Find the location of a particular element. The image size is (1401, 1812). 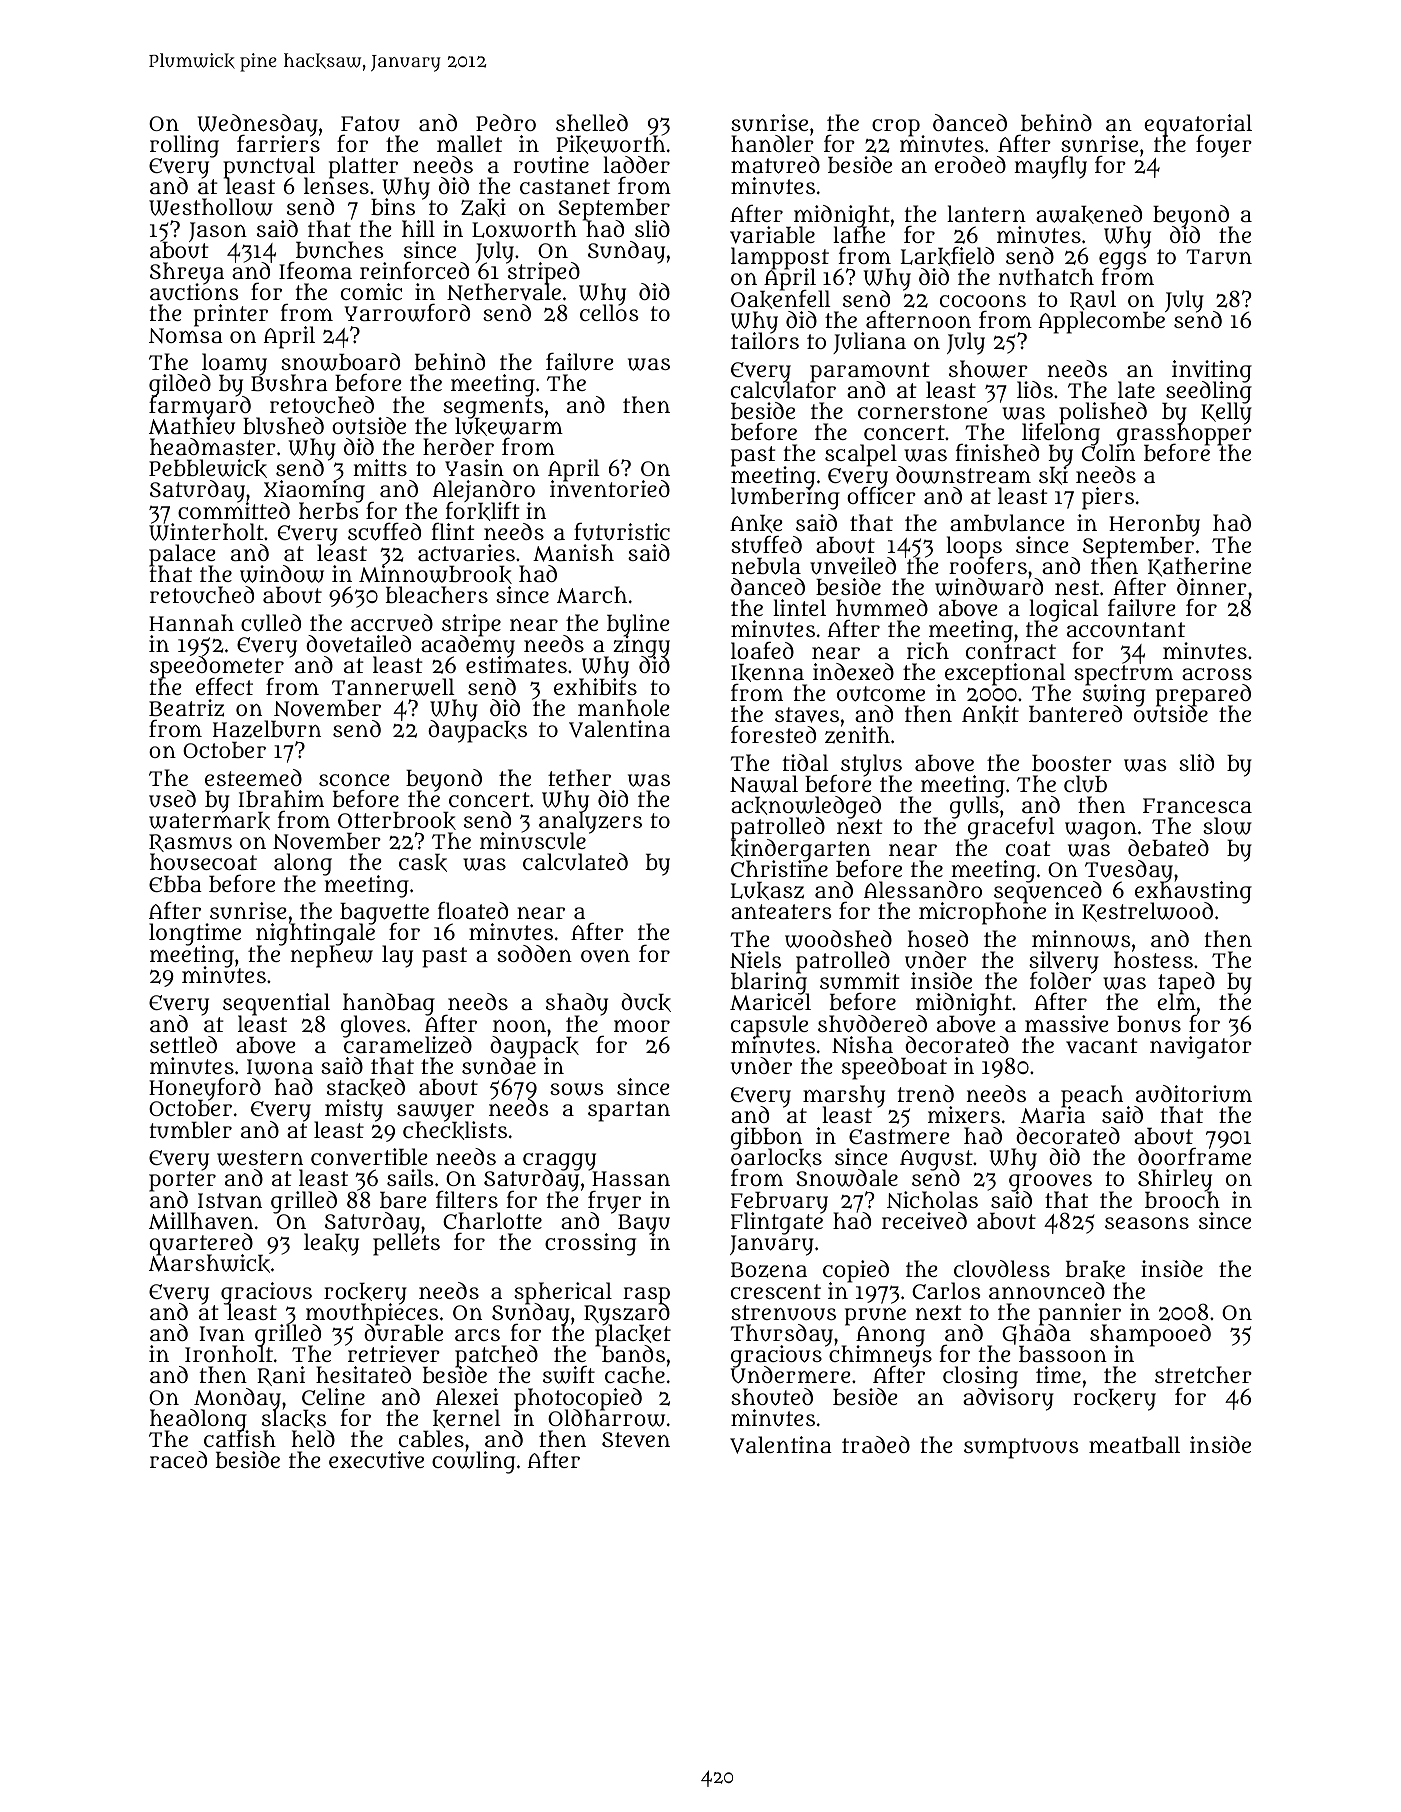

Hazelburn is located at coordinates (267, 729).
